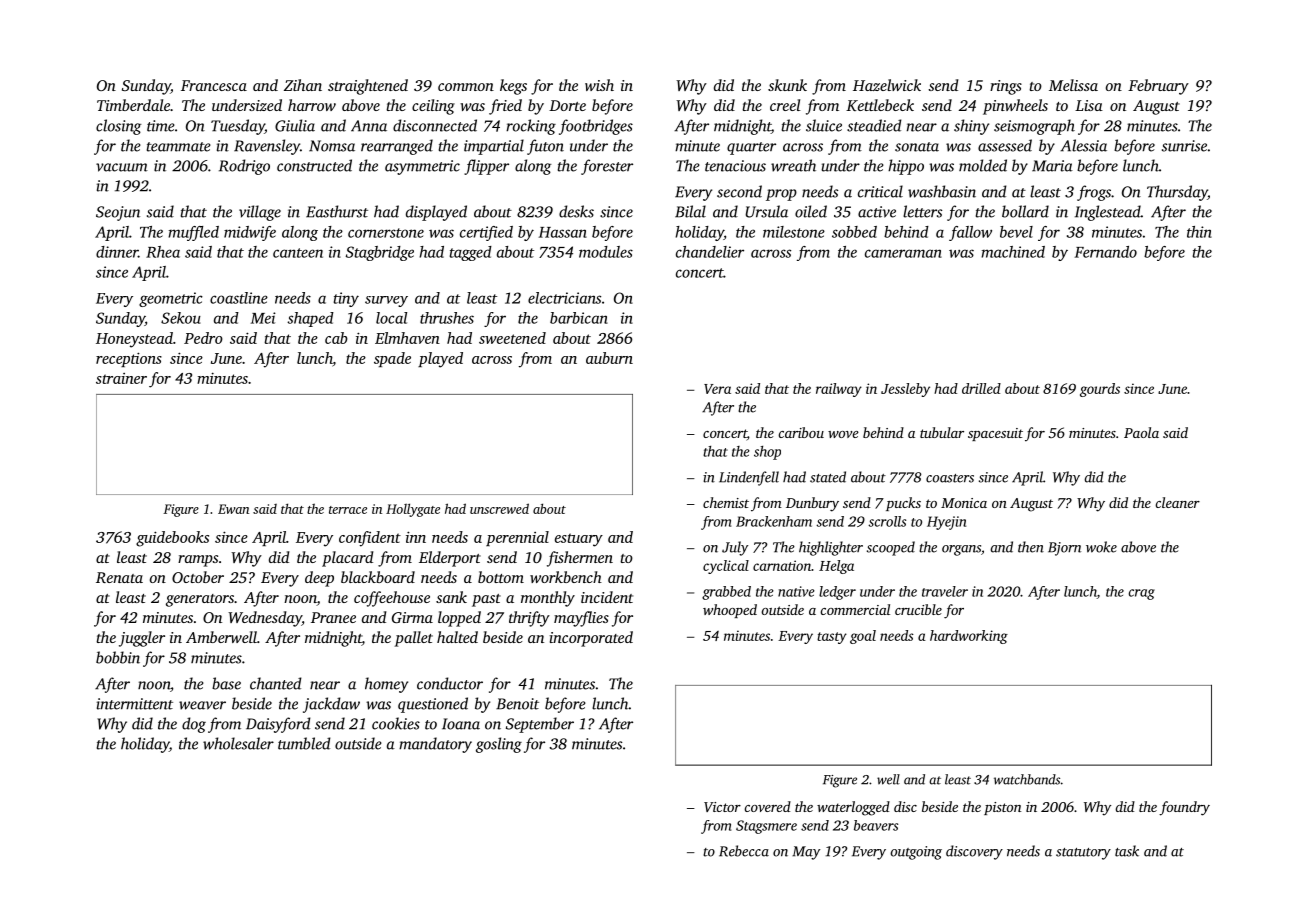  What do you see at coordinates (1094, 193) in the screenshot?
I see `frogs` at bounding box center [1094, 193].
